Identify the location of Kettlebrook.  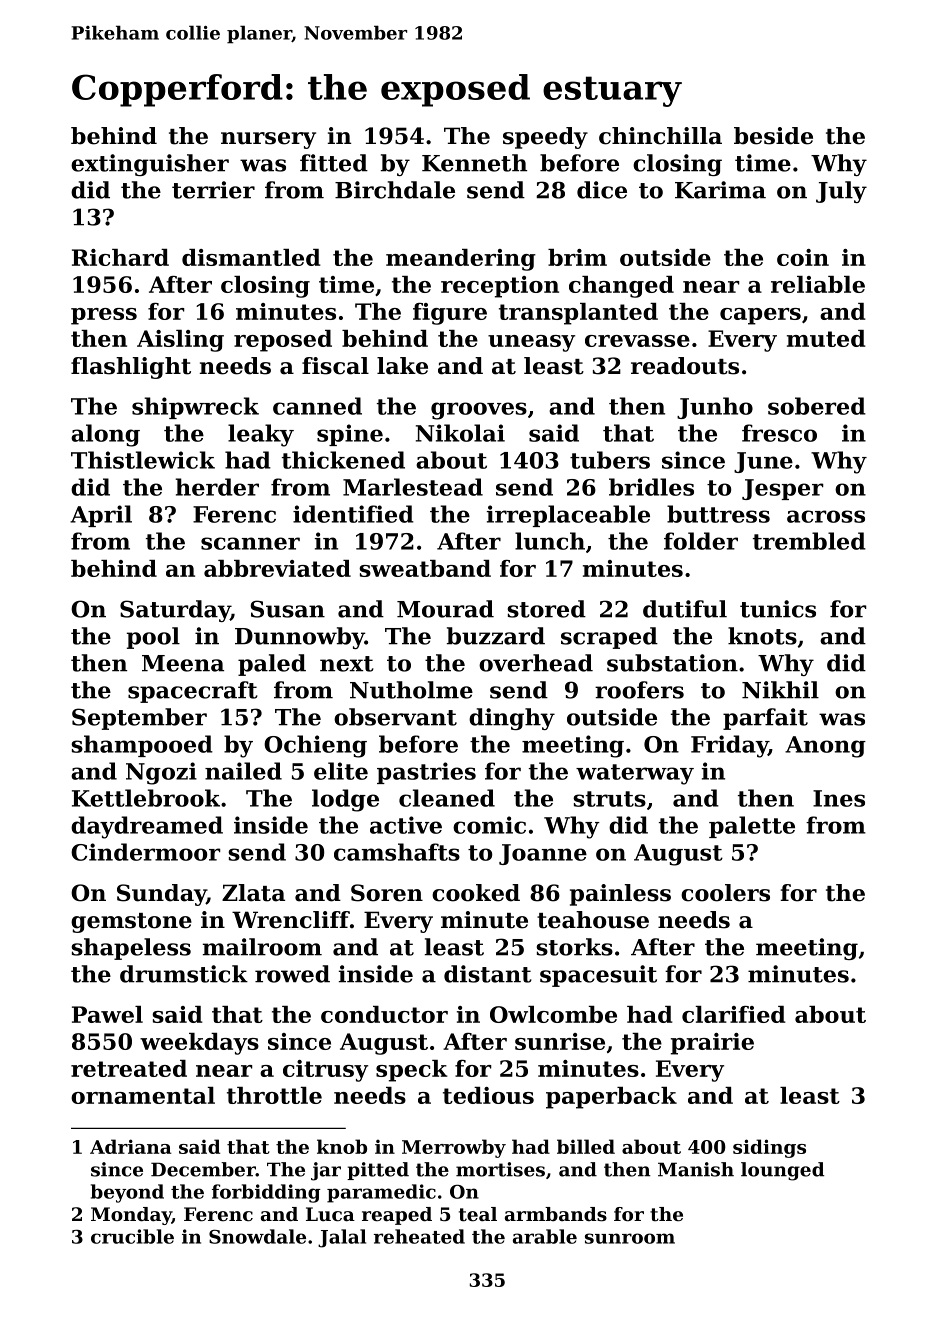
(146, 798).
